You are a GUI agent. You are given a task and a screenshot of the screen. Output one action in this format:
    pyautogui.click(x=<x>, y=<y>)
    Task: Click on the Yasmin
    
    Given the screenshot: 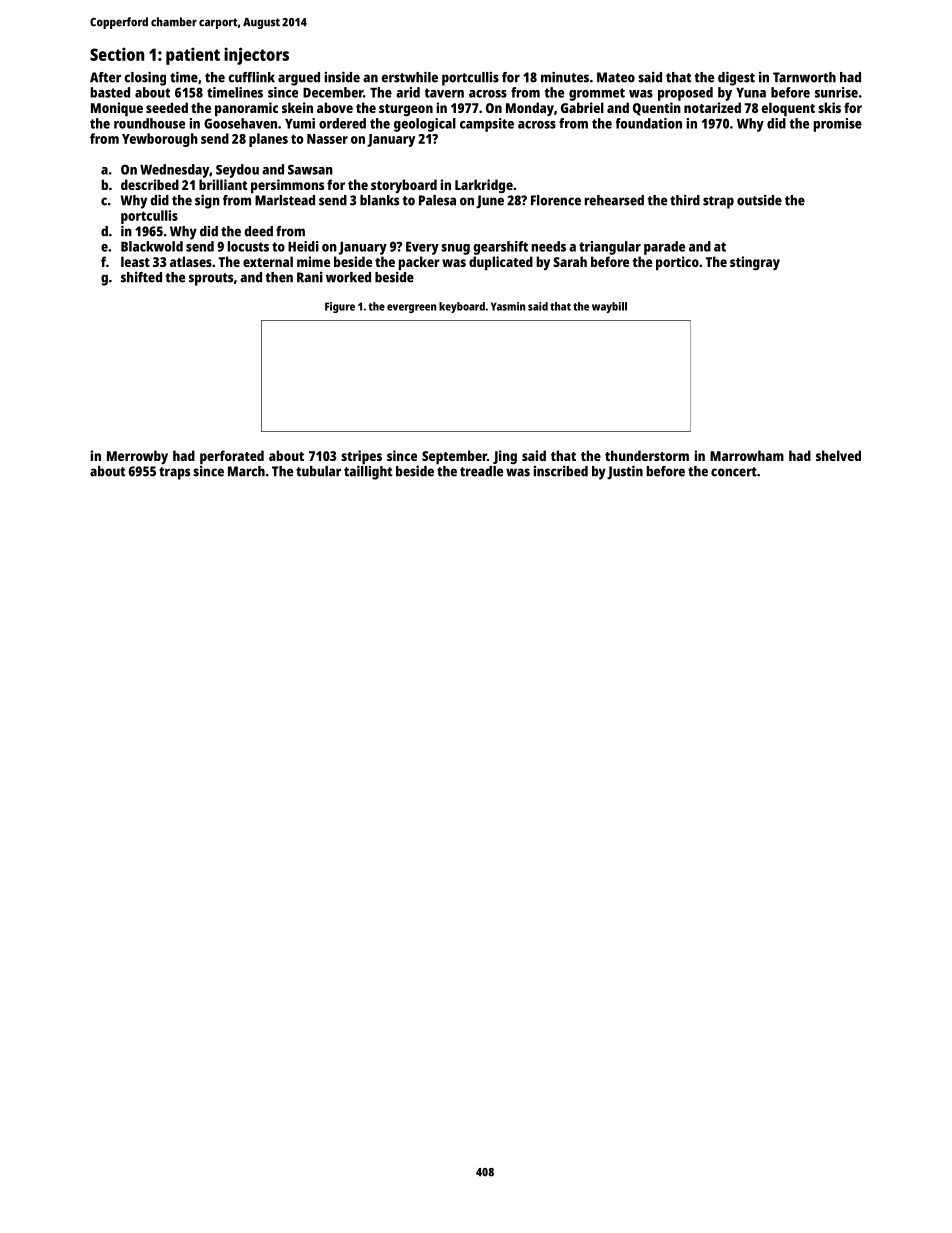 What is the action you would take?
    pyautogui.click(x=508, y=306)
